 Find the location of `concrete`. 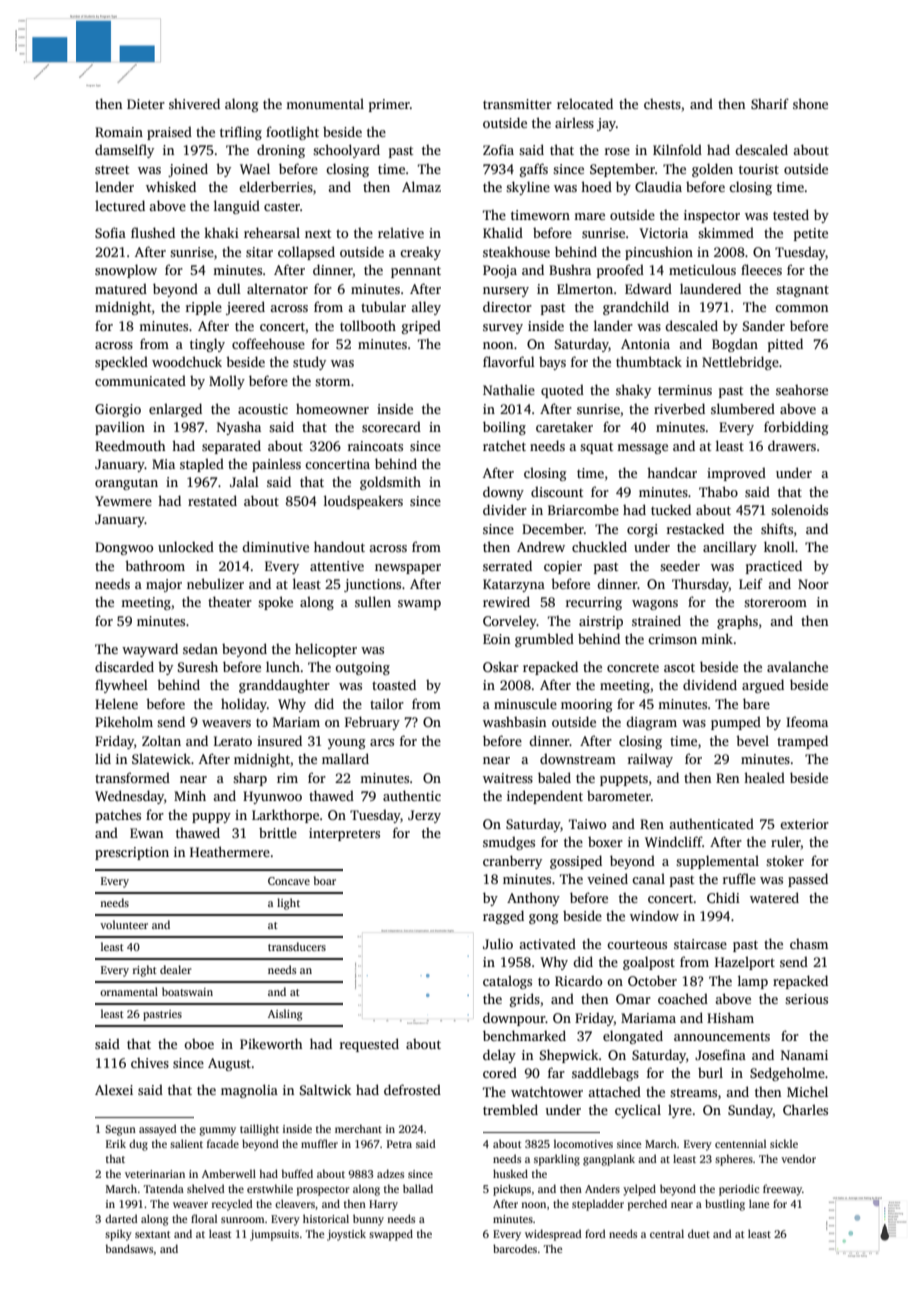

concrete is located at coordinates (633, 667).
